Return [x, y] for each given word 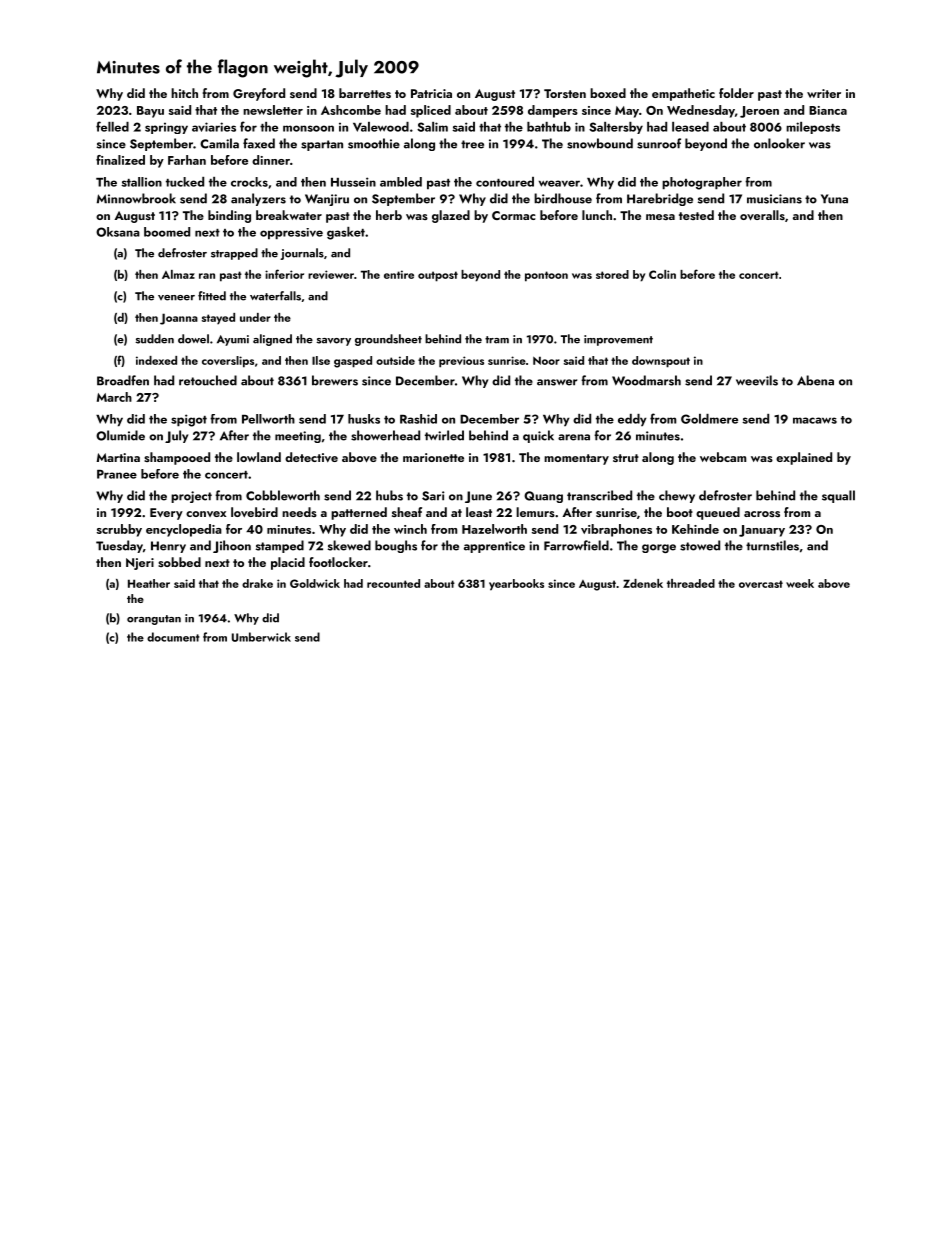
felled [112, 126]
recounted [393, 583]
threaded [691, 583]
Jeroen [759, 112]
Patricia [431, 93]
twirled [444, 435]
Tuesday [119, 546]
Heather [149, 583]
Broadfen [123, 380]
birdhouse [563, 198]
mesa [660, 217]
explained [804, 458]
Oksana [118, 232]
